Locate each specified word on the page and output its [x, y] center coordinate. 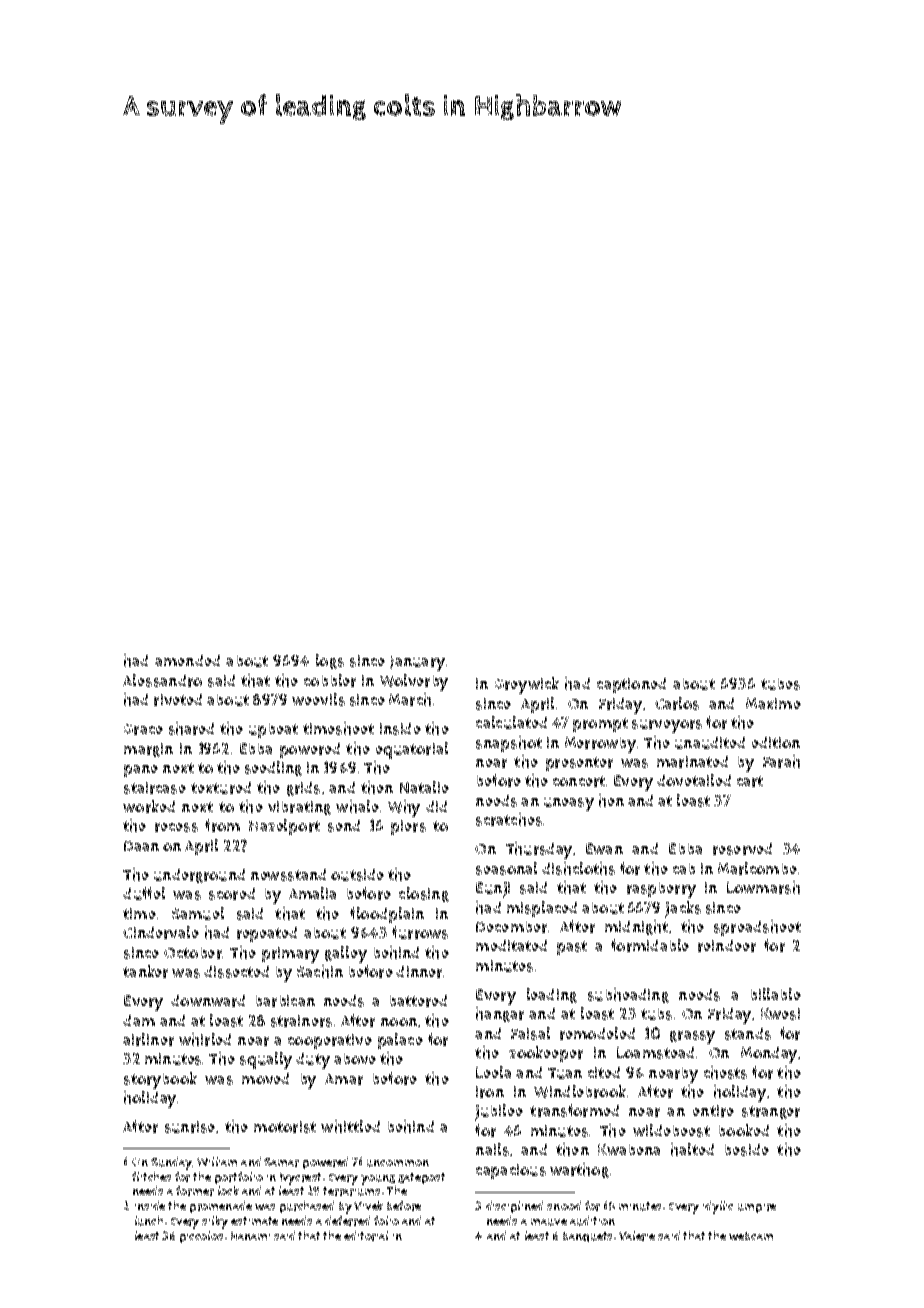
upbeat [273, 731]
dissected [236, 972]
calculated [511, 722]
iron [490, 1092]
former [195, 1191]
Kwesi [780, 1014]
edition [776, 742]
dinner [419, 972]
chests [725, 1072]
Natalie [424, 787]
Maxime [773, 703]
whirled [205, 1039]
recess [176, 827]
